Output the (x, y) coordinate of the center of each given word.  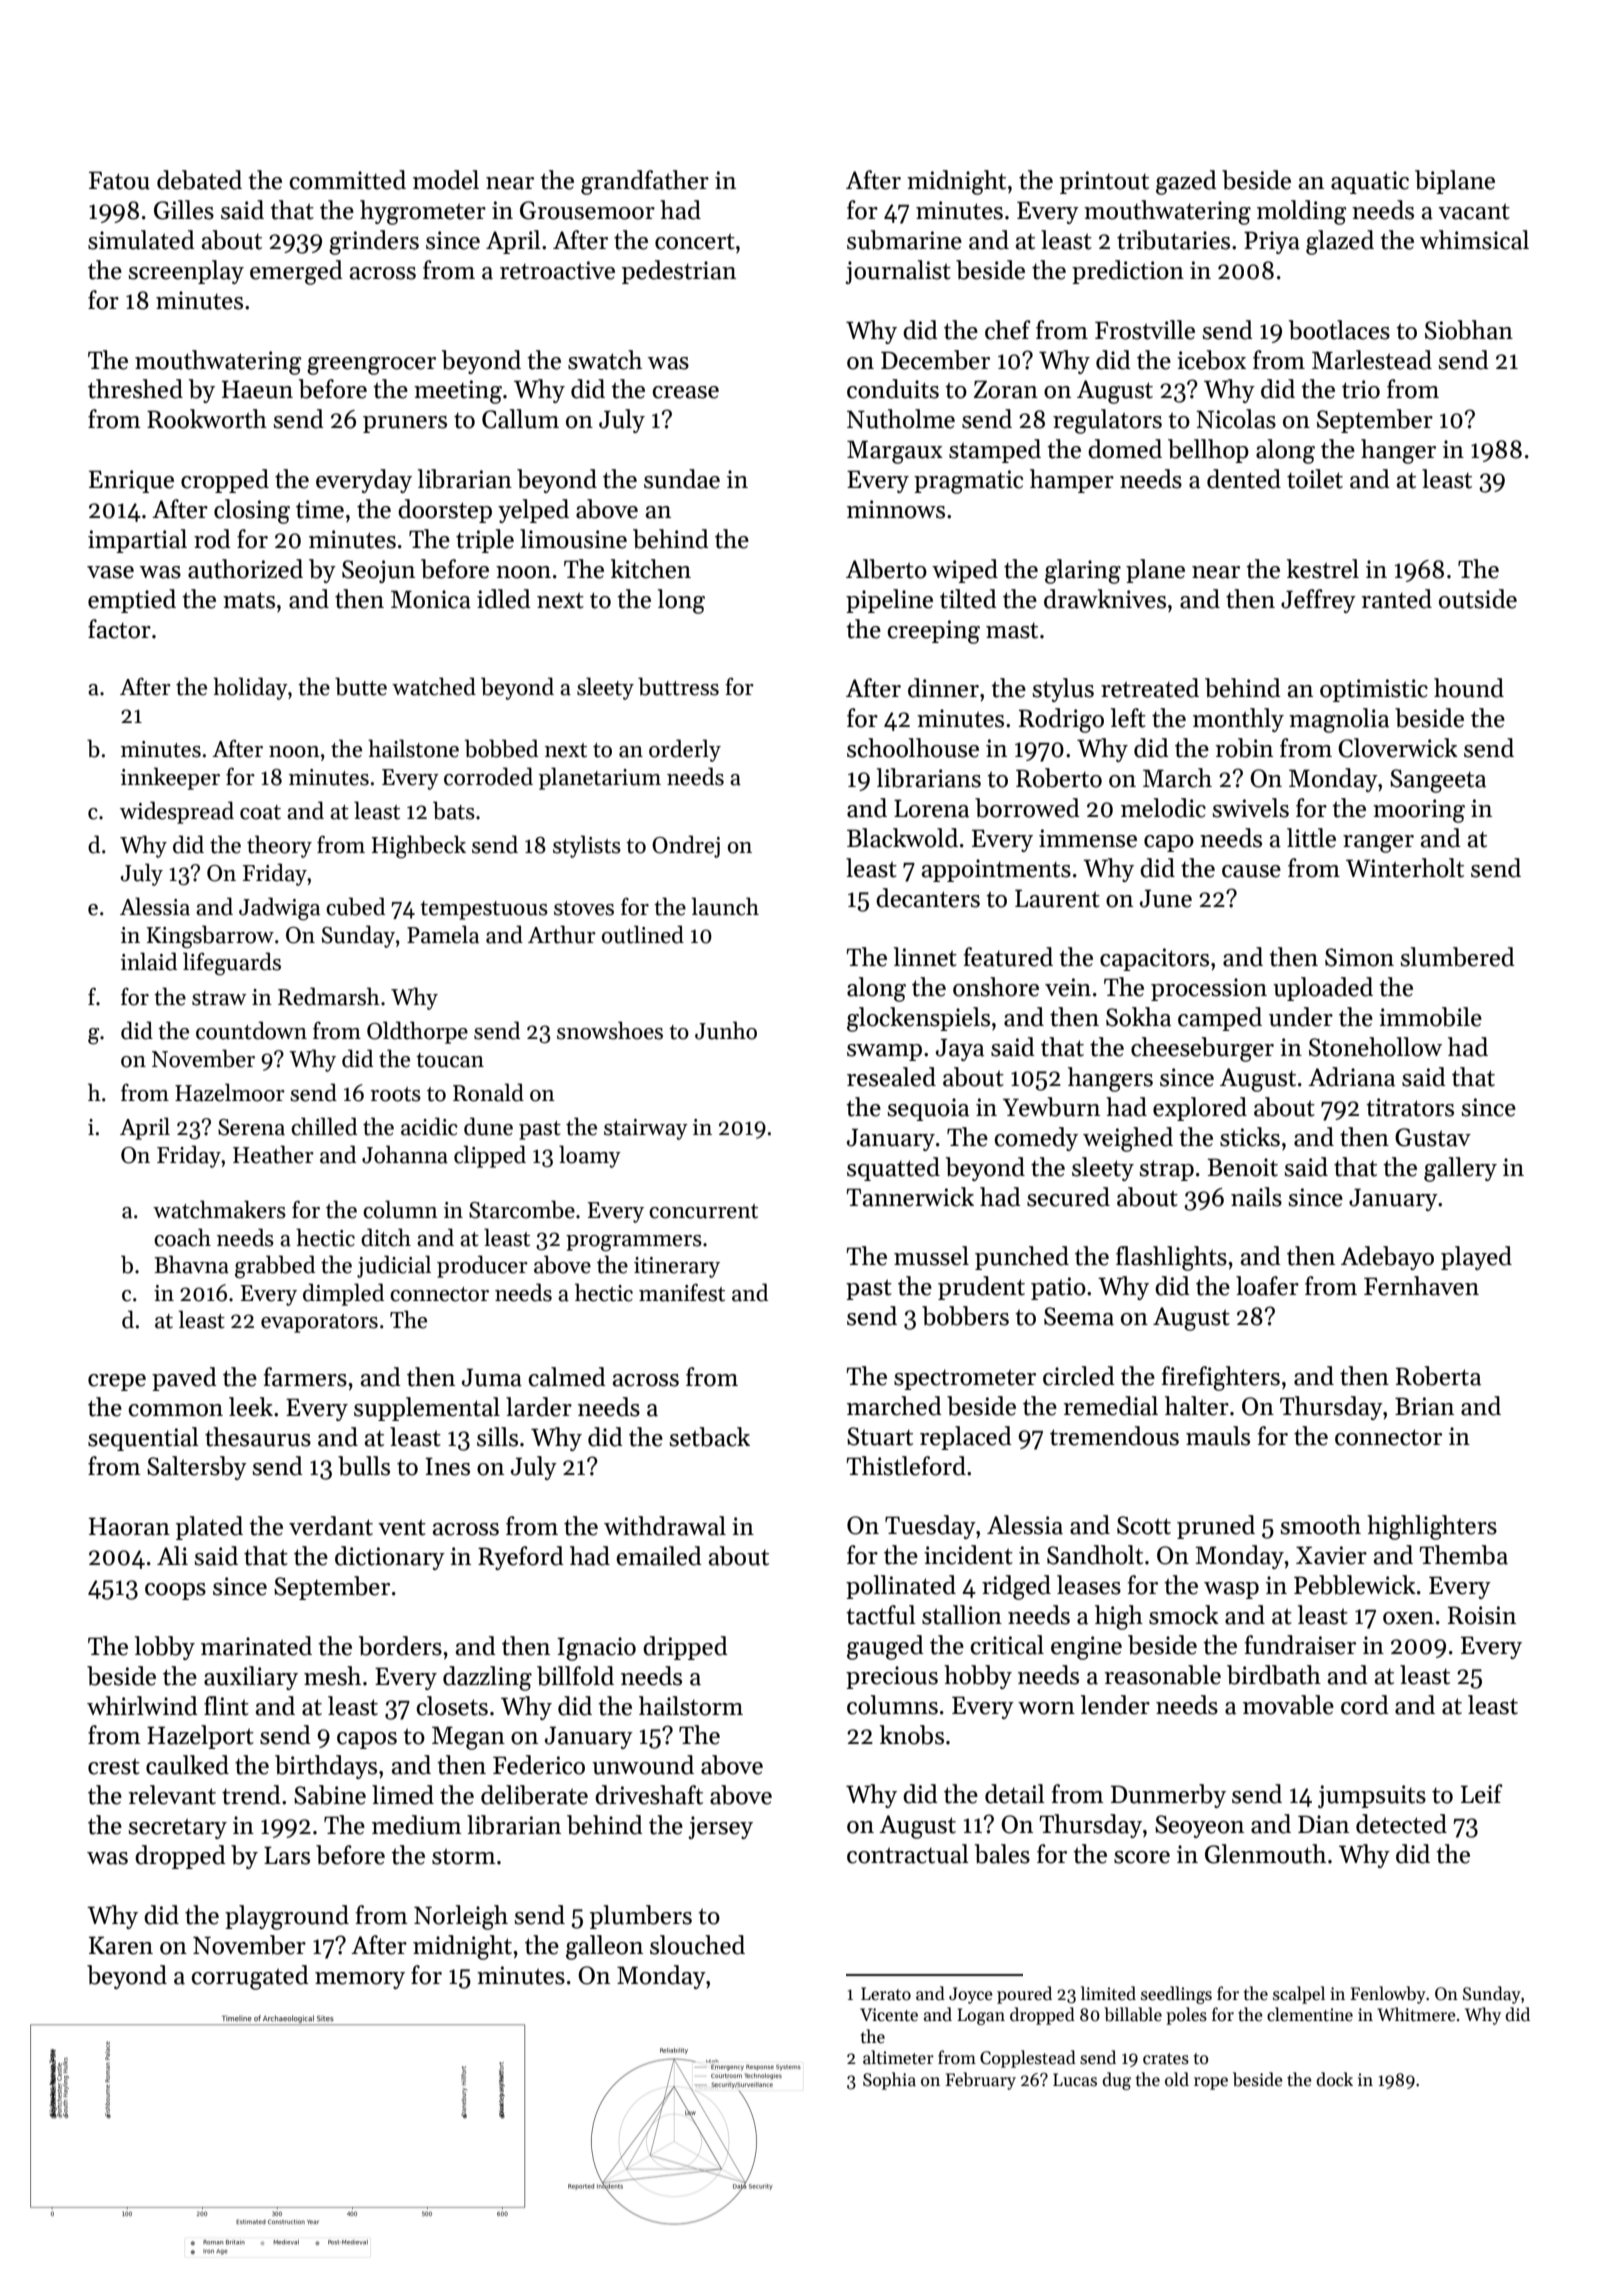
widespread (177, 812)
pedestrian (679, 272)
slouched (697, 1945)
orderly (685, 750)
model (446, 180)
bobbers (965, 1316)
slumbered (1457, 957)
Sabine (330, 1795)
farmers (305, 1377)
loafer (1267, 1286)
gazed (1186, 182)
